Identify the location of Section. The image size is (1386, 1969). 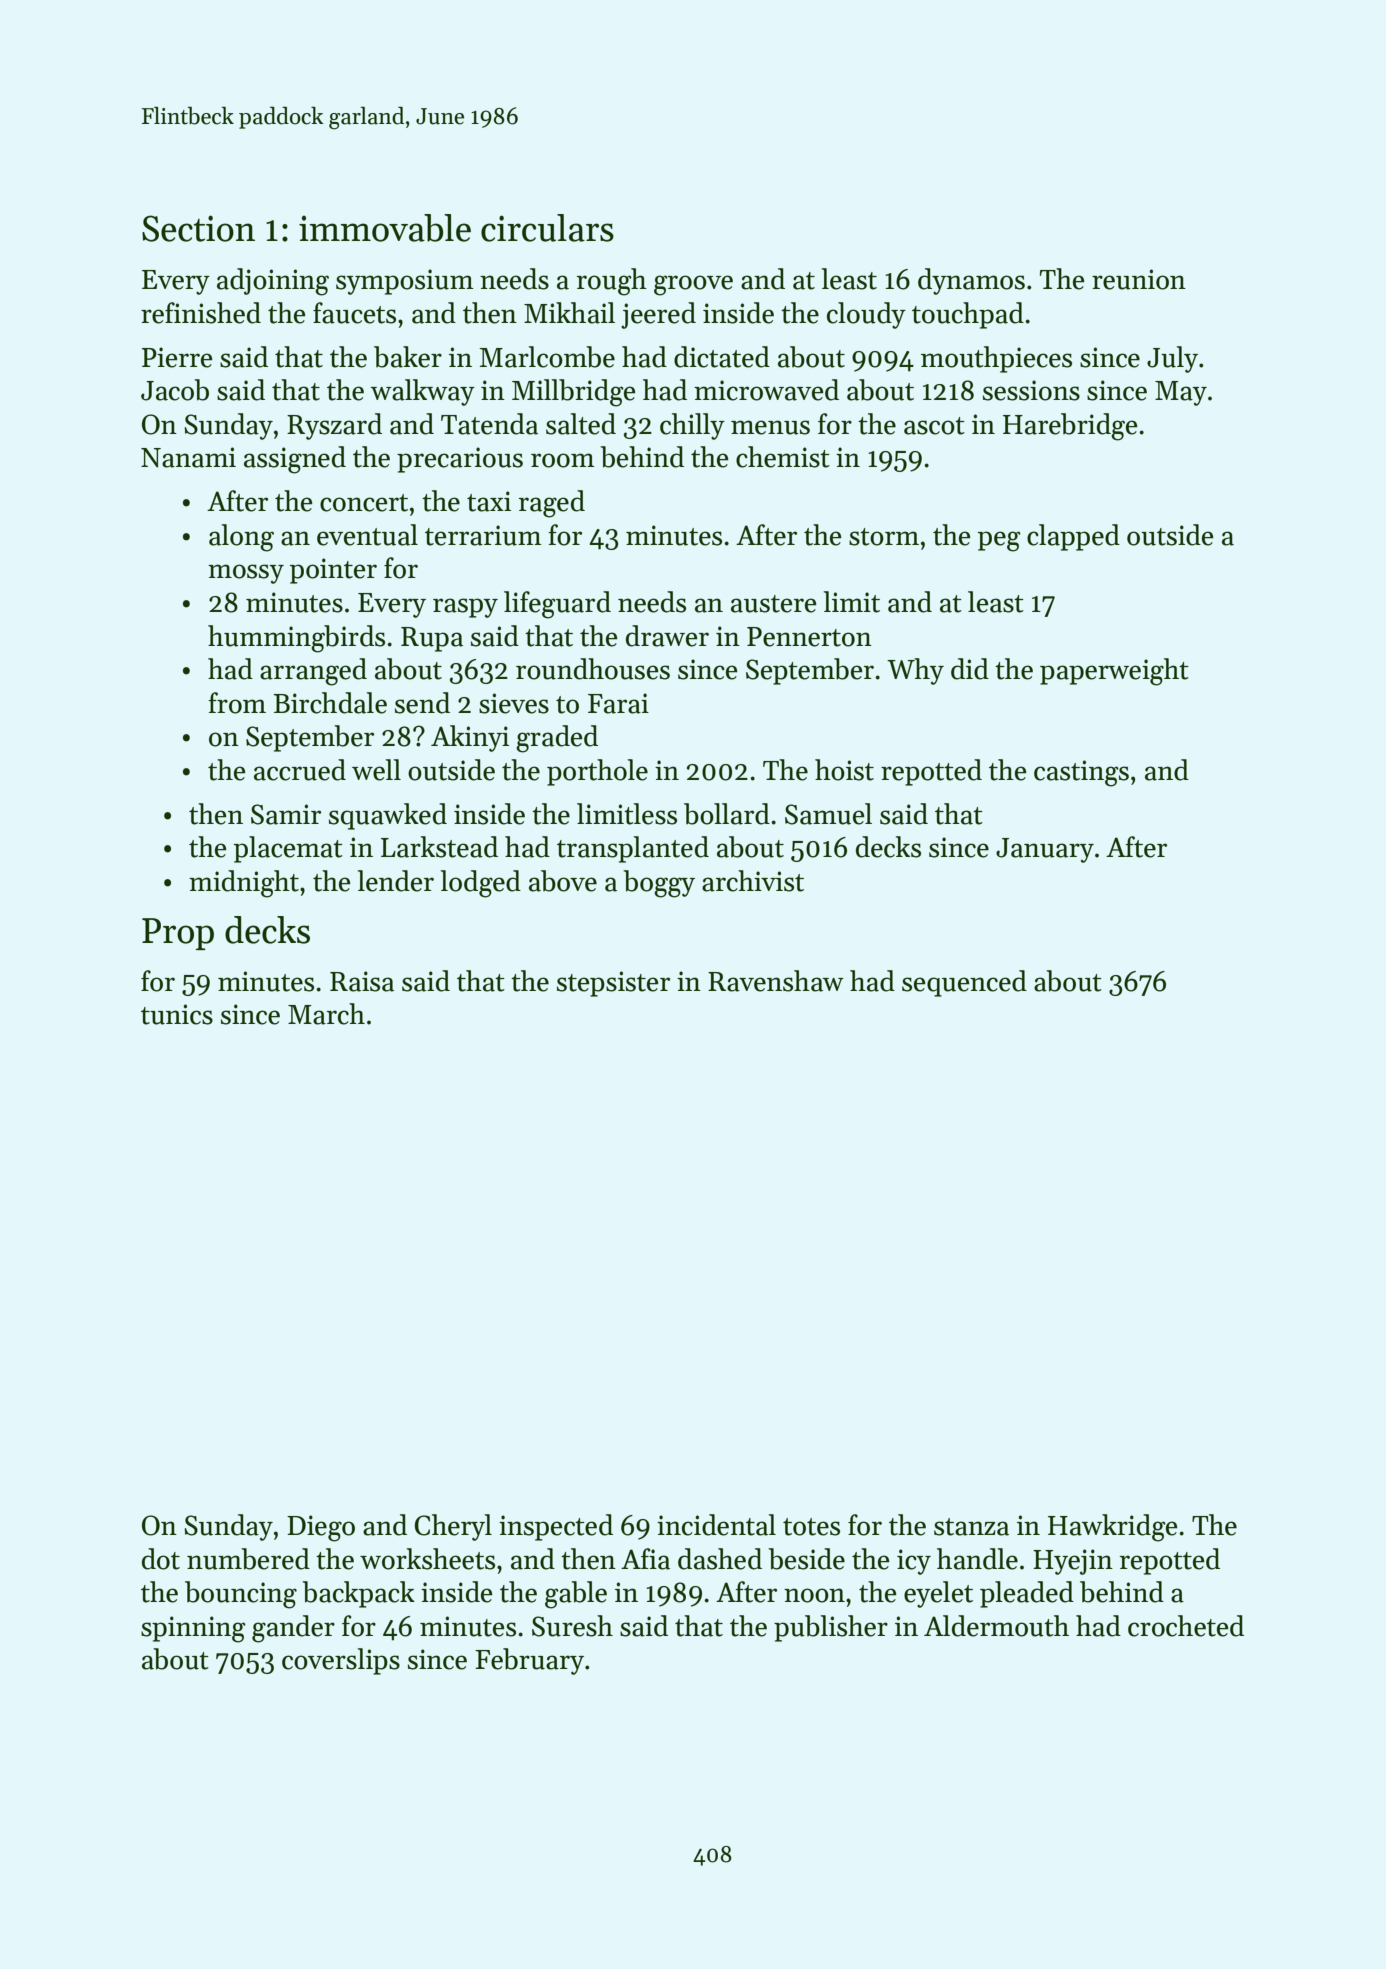
(198, 228).
